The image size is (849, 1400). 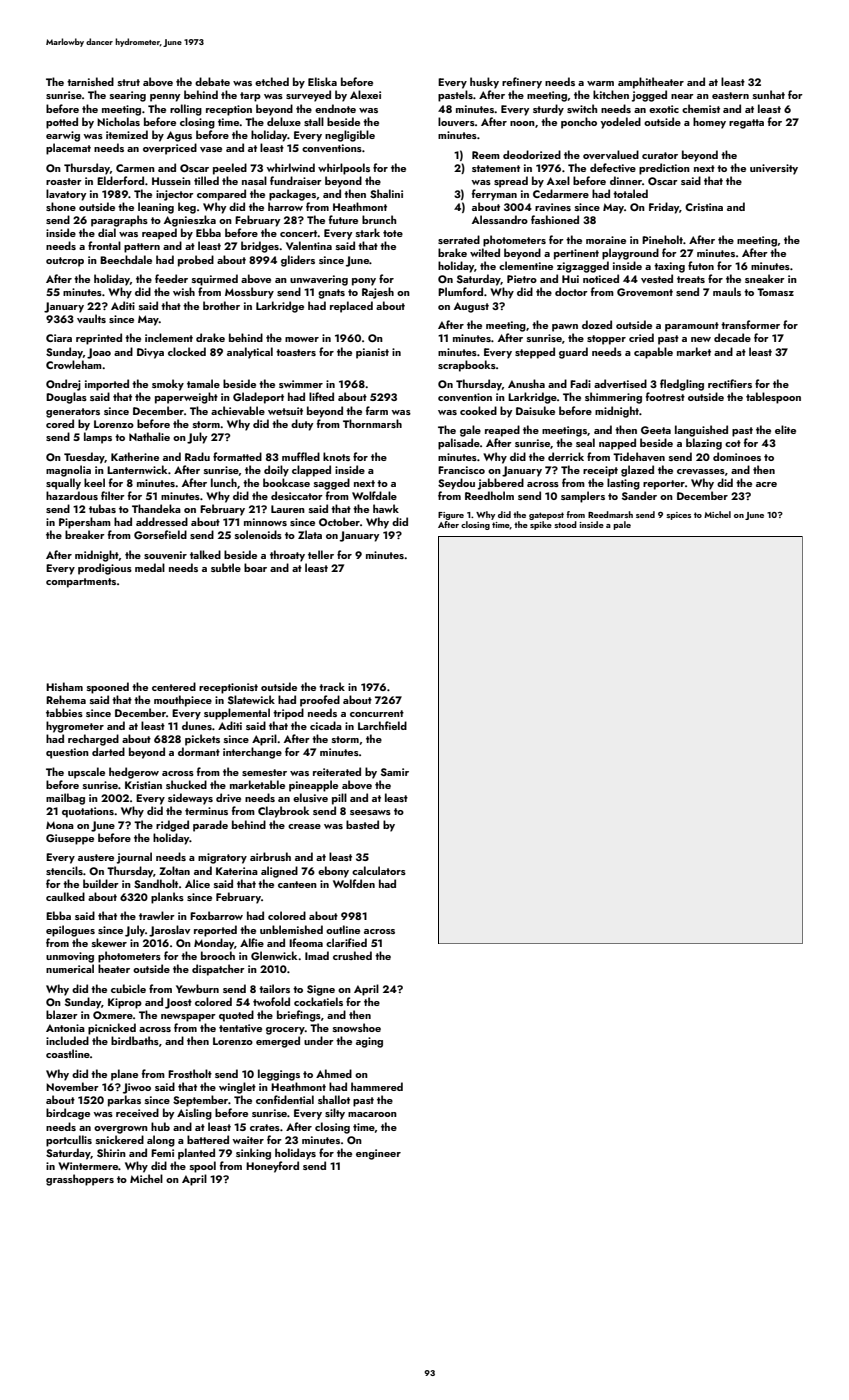 What do you see at coordinates (118, 121) in the page?
I see `Nicholas` at bounding box center [118, 121].
